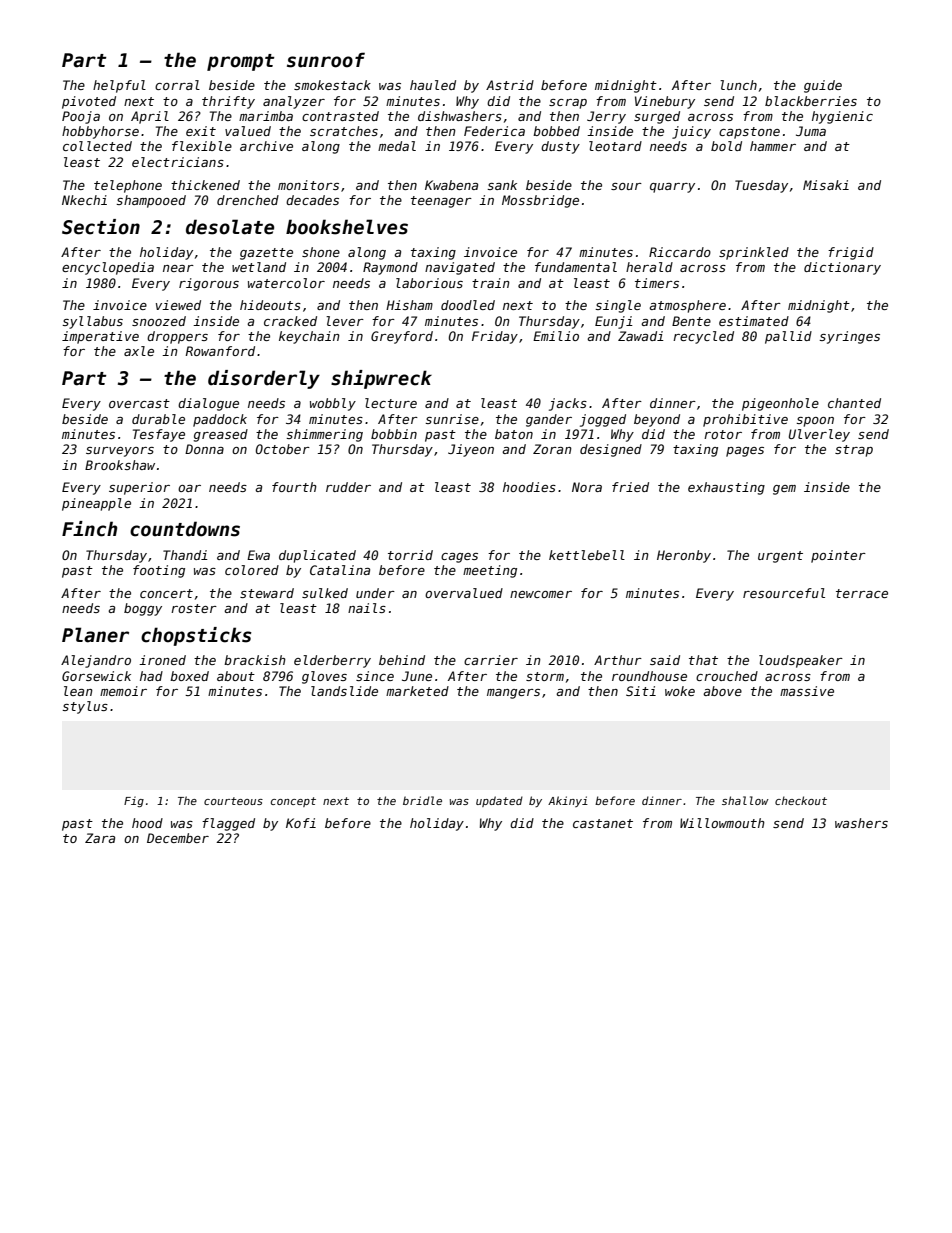 The height and width of the document is (1233, 952). Describe the element at coordinates (441, 202) in the document. I see `teenager` at that location.
